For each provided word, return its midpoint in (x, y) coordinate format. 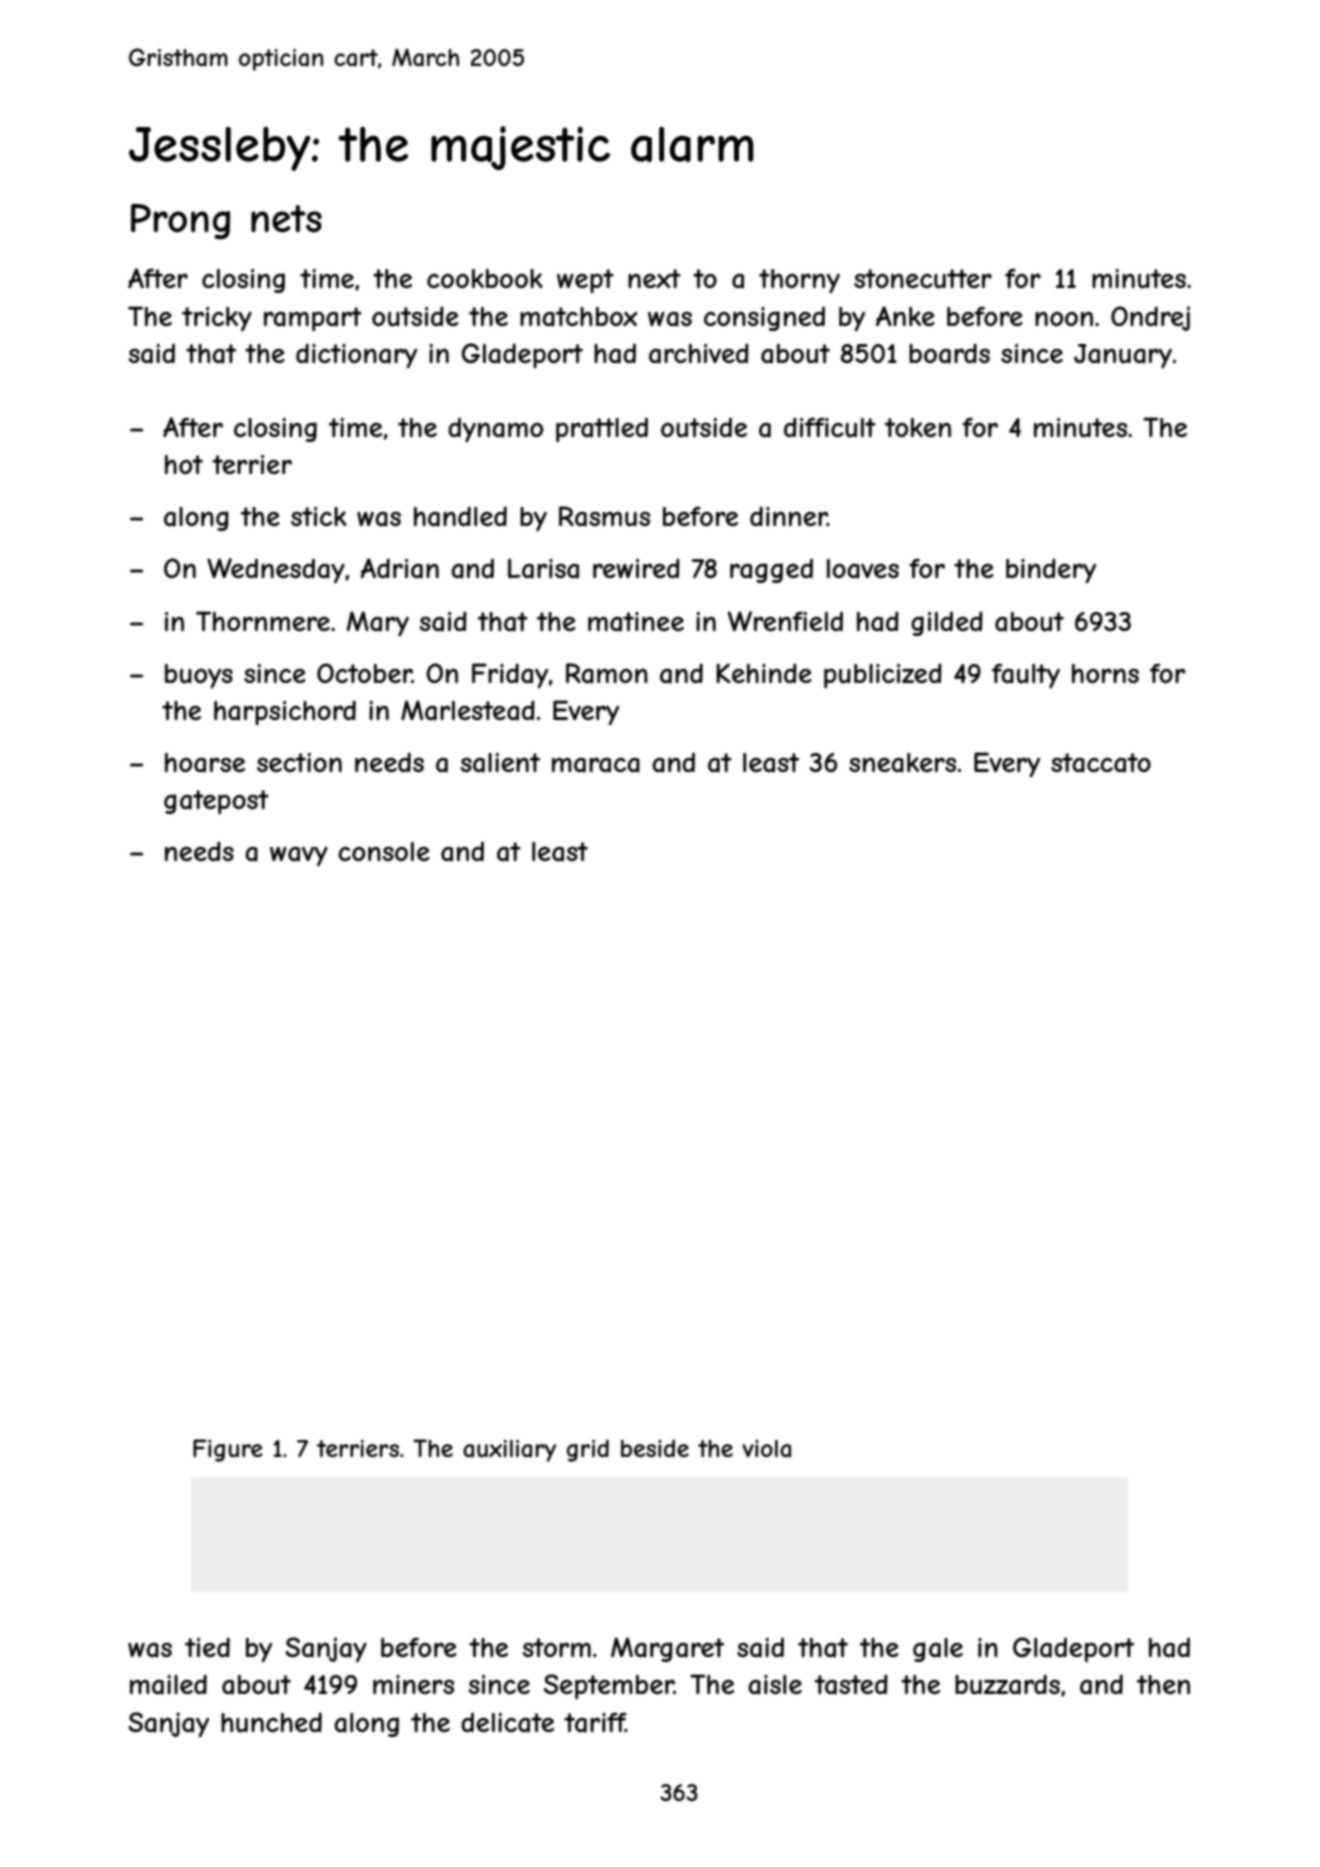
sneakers (902, 763)
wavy (299, 857)
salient (500, 763)
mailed (168, 1684)
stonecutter (923, 279)
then (1163, 1684)
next (654, 278)
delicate (507, 1722)
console (384, 851)
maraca (596, 765)
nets (286, 219)
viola (766, 1449)
